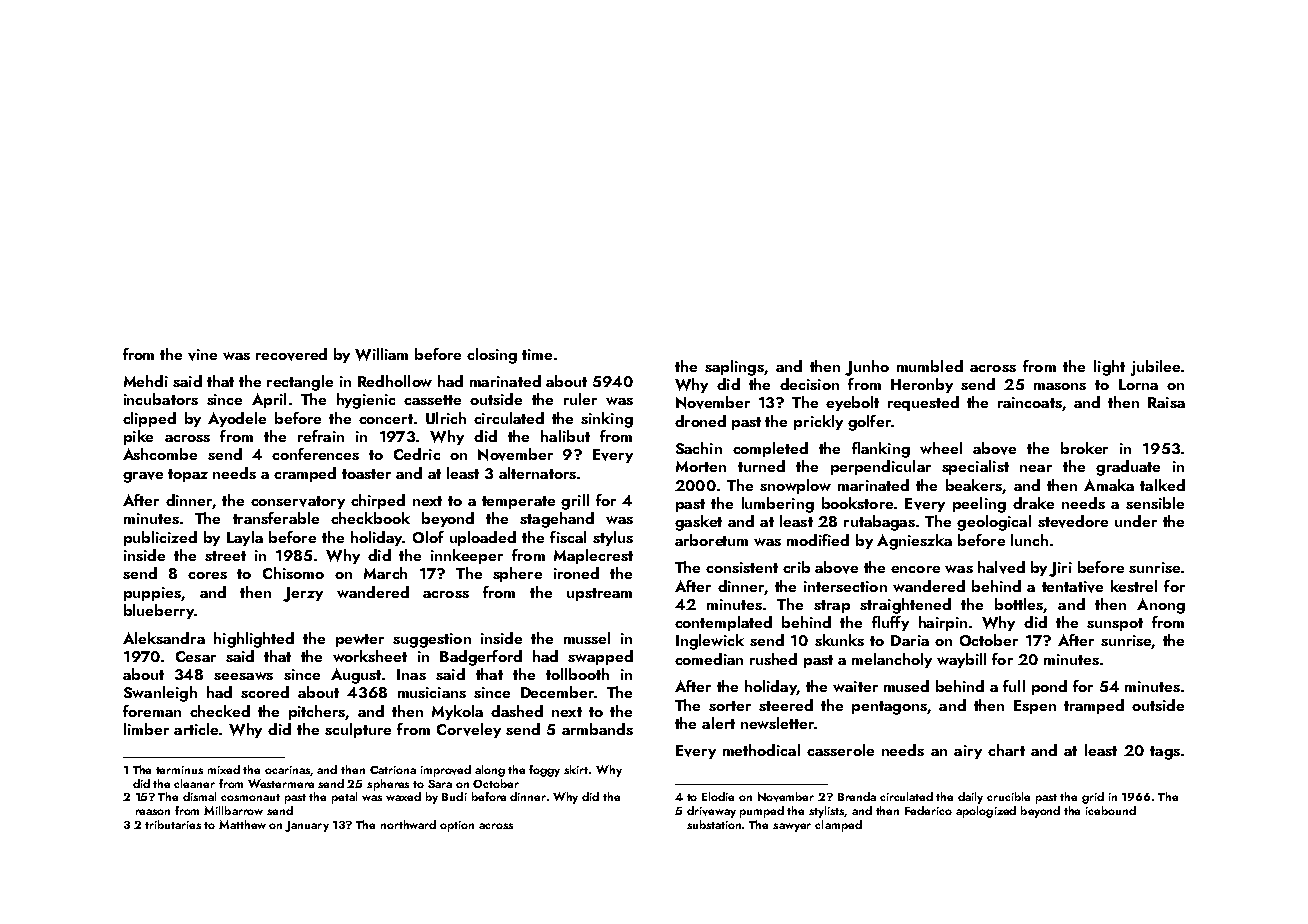  Describe the element at coordinates (709, 659) in the document. I see `comedian` at that location.
